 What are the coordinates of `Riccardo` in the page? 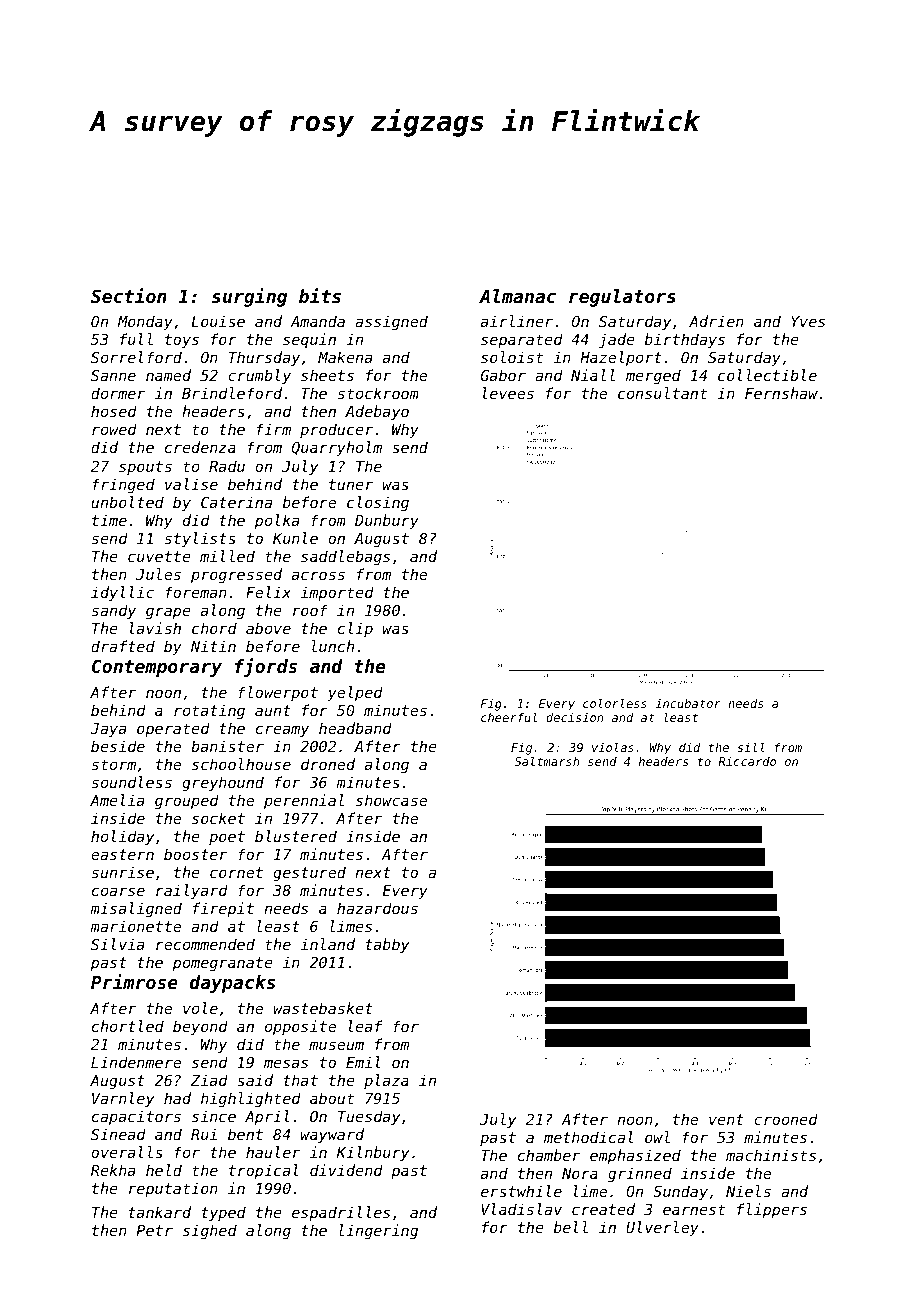 It's located at (747, 761).
